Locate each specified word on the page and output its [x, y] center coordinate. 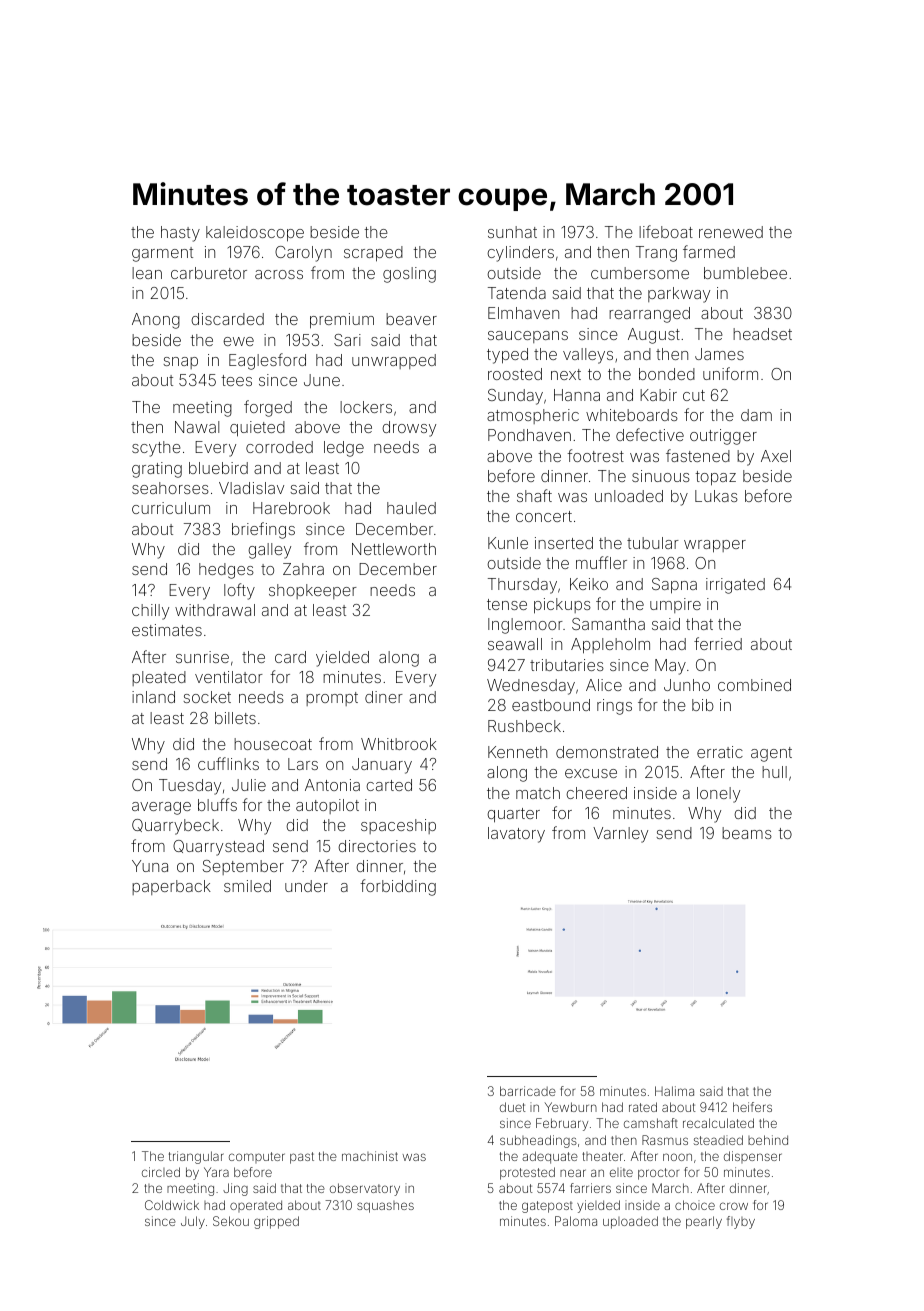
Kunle [508, 543]
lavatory [516, 835]
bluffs [217, 804]
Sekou [231, 1221]
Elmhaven [523, 313]
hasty [180, 234]
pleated [159, 678]
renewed [731, 232]
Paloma [576, 1221]
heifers [752, 1107]
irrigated [735, 586]
